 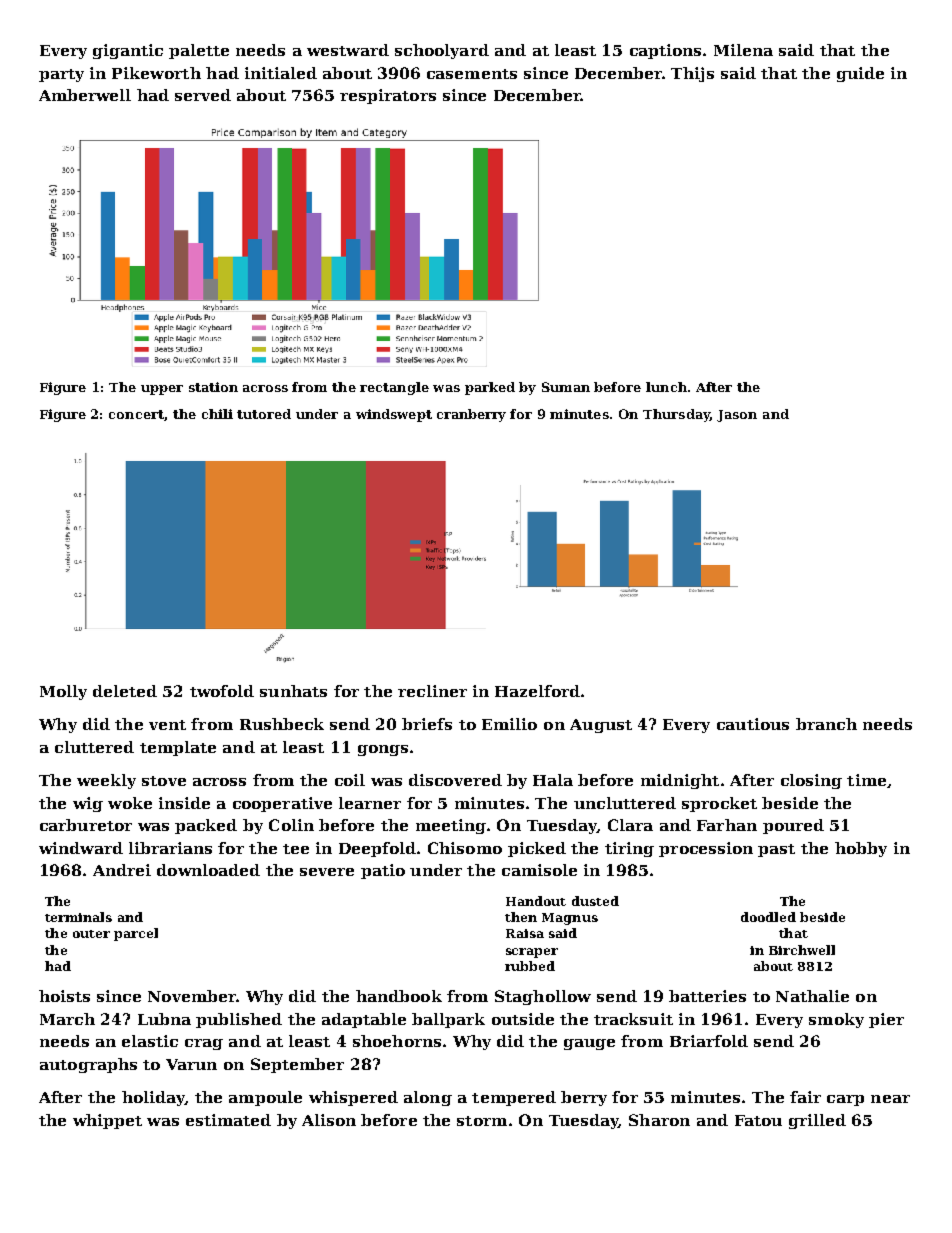 What do you see at coordinates (566, 387) in the page?
I see `Suman` at bounding box center [566, 387].
